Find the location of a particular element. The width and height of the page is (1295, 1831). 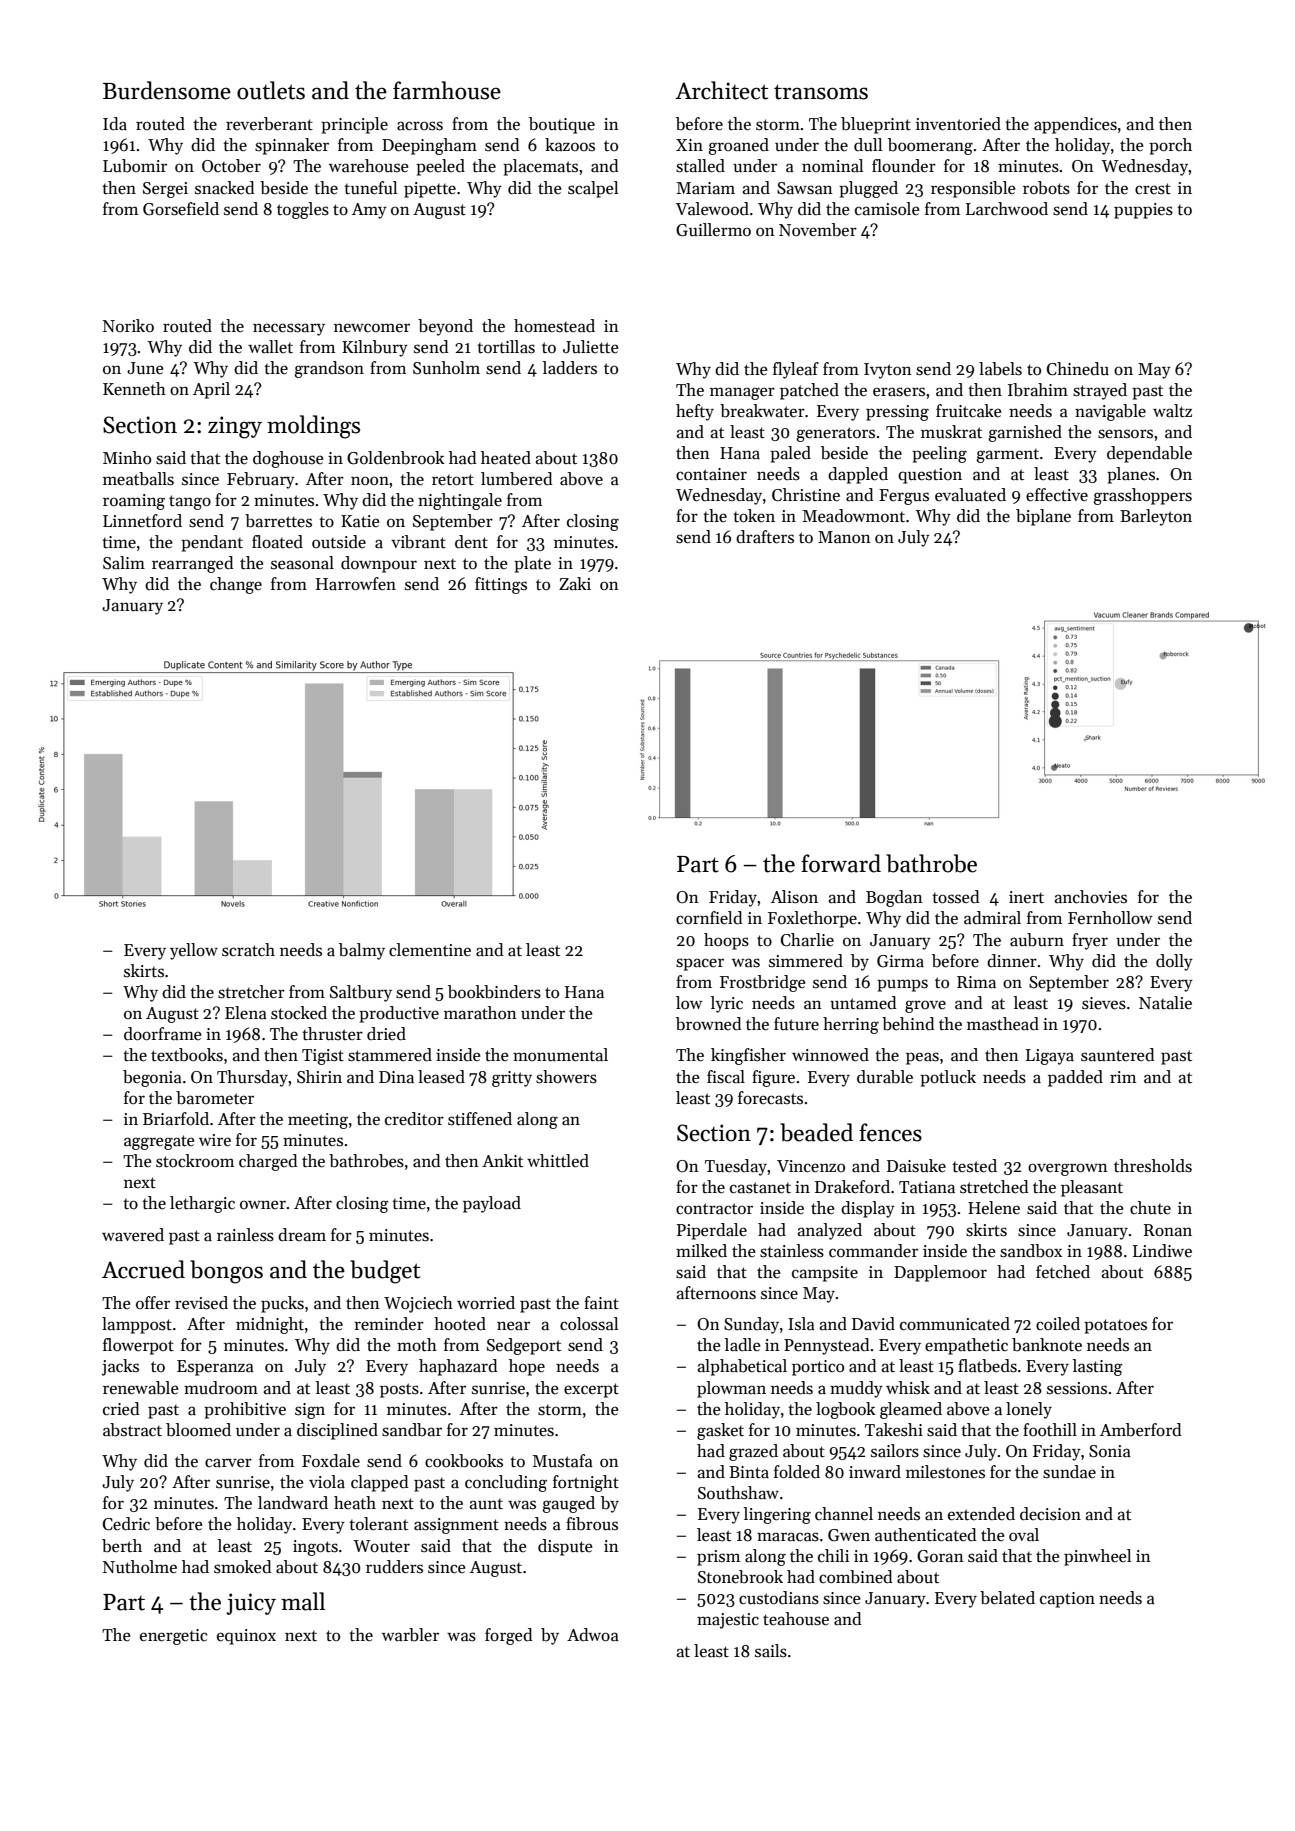

monumental is located at coordinates (560, 1055).
